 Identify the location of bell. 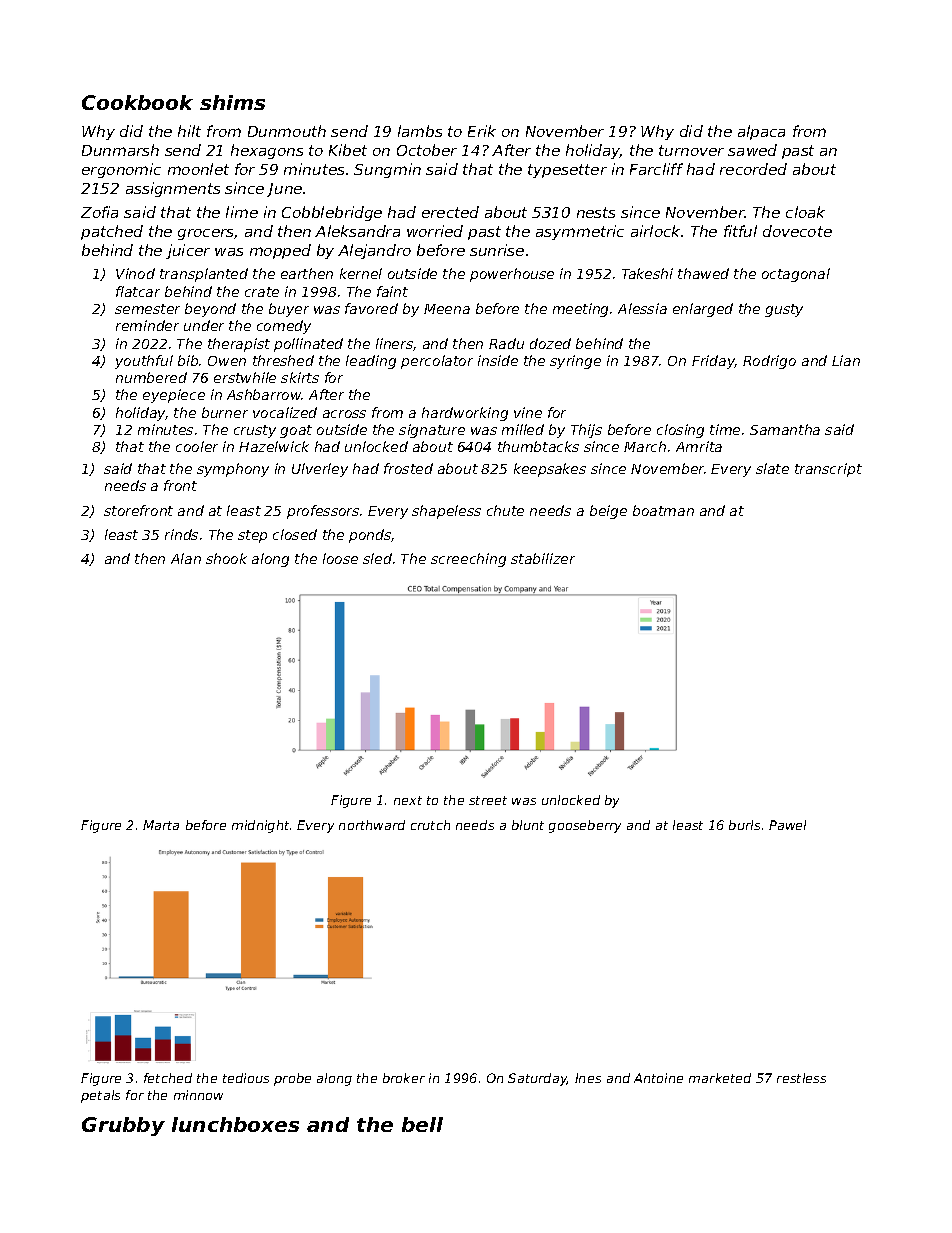
(422, 1124).
